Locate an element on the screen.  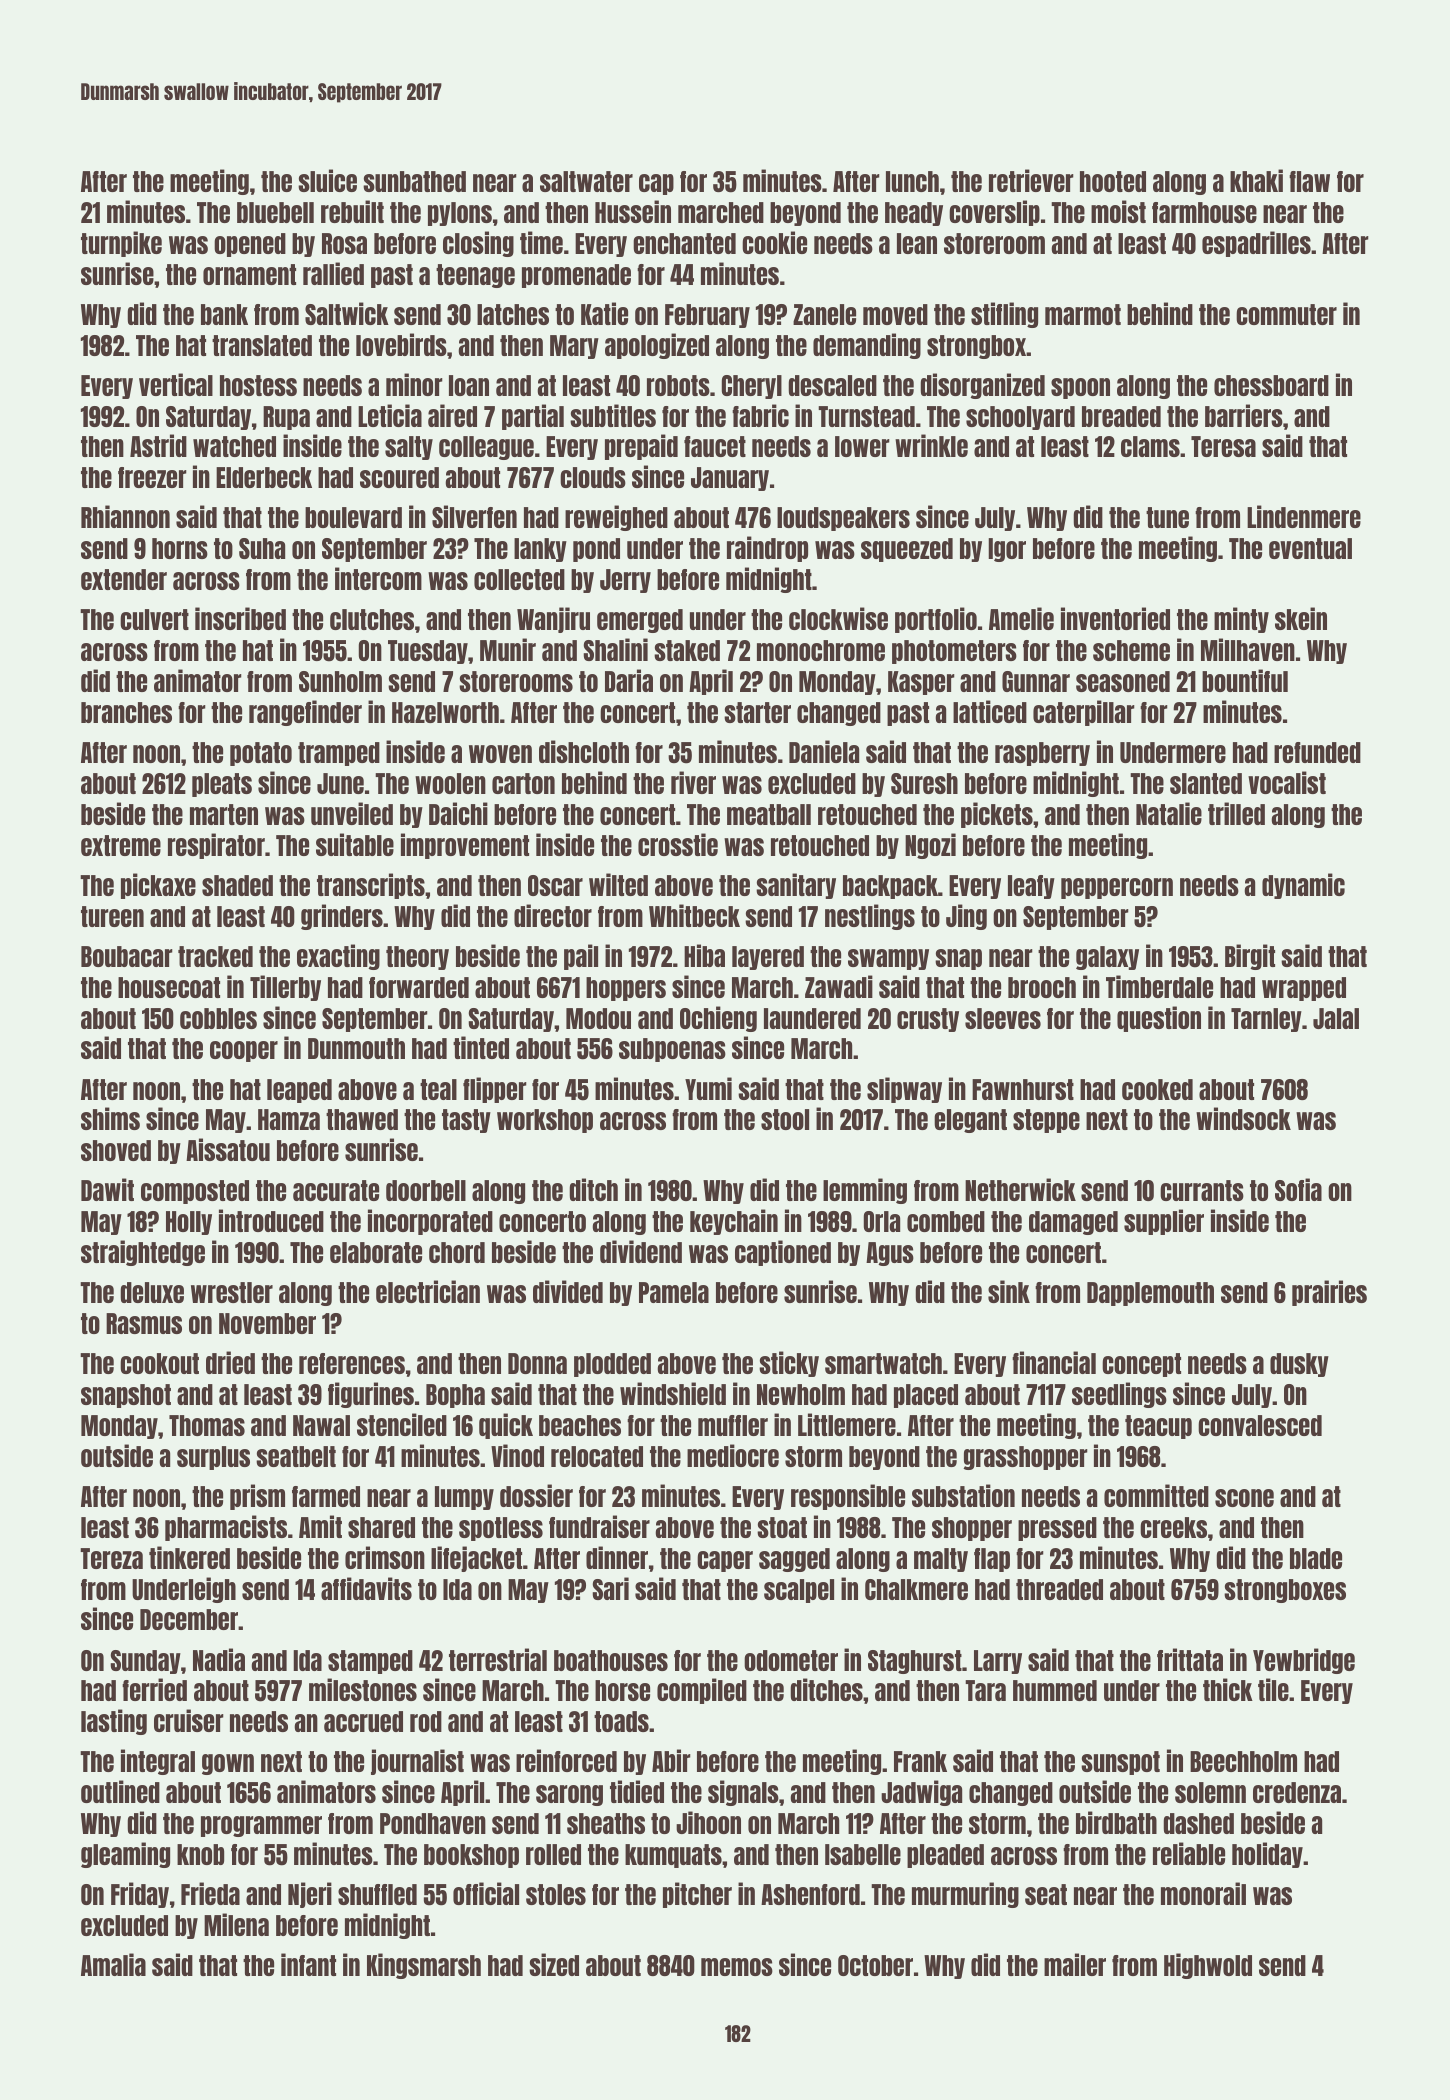
currants is located at coordinates (1202, 1190).
